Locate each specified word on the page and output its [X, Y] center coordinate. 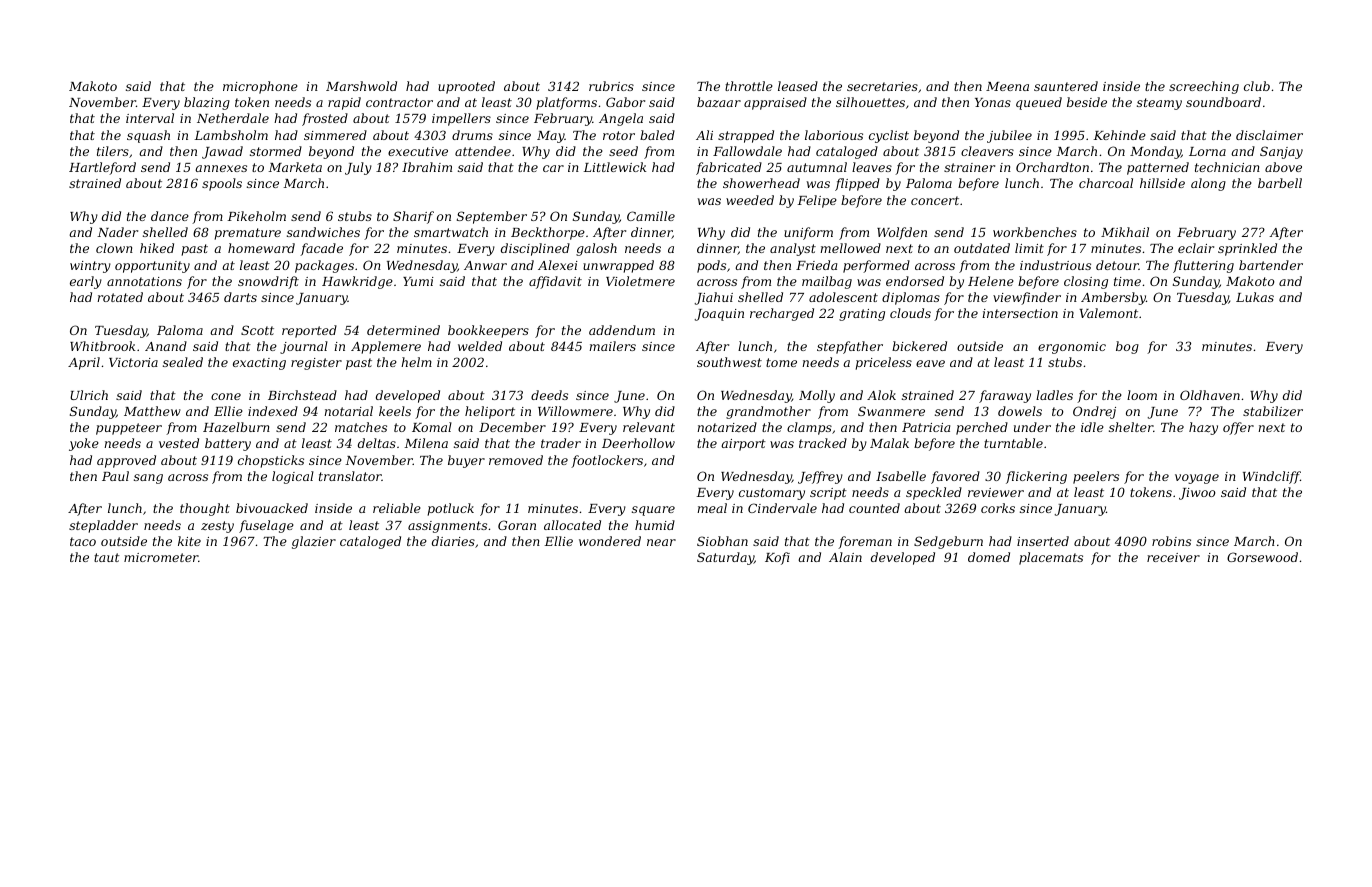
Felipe [817, 201]
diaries [453, 541]
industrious [1055, 265]
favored [955, 477]
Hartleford [102, 168]
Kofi [777, 558]
